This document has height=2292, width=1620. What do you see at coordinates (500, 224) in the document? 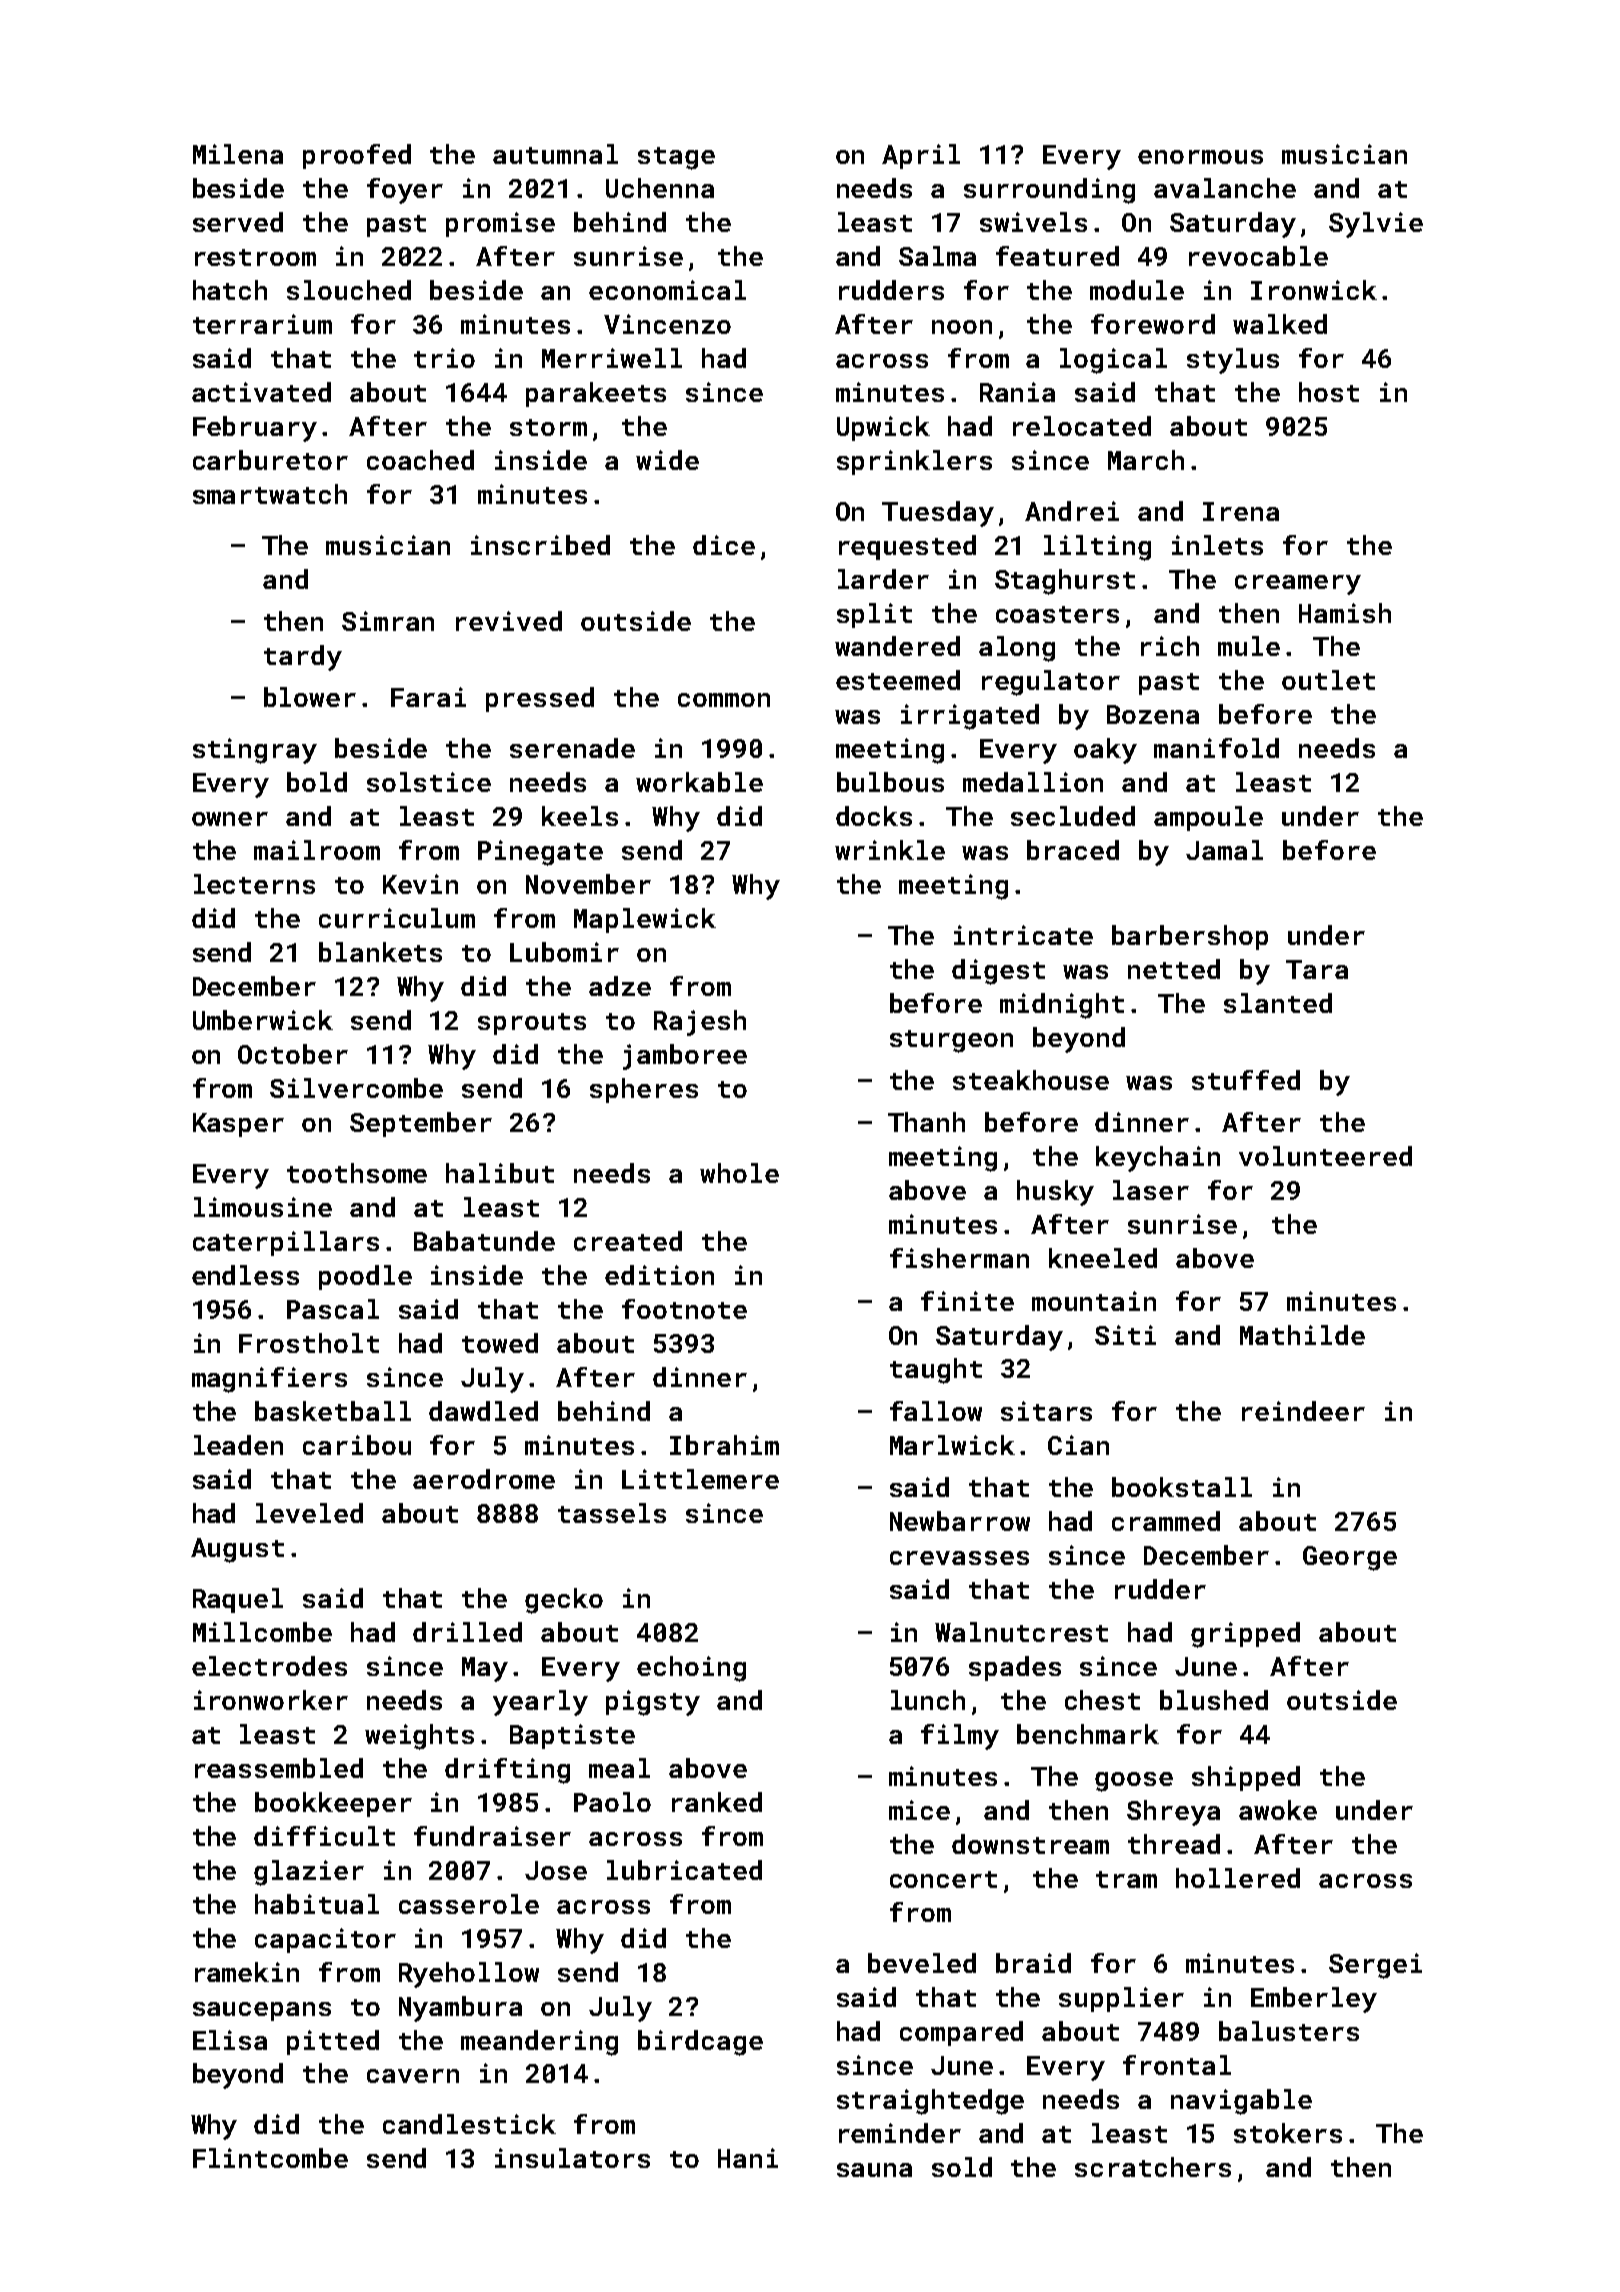
I see `promise` at bounding box center [500, 224].
